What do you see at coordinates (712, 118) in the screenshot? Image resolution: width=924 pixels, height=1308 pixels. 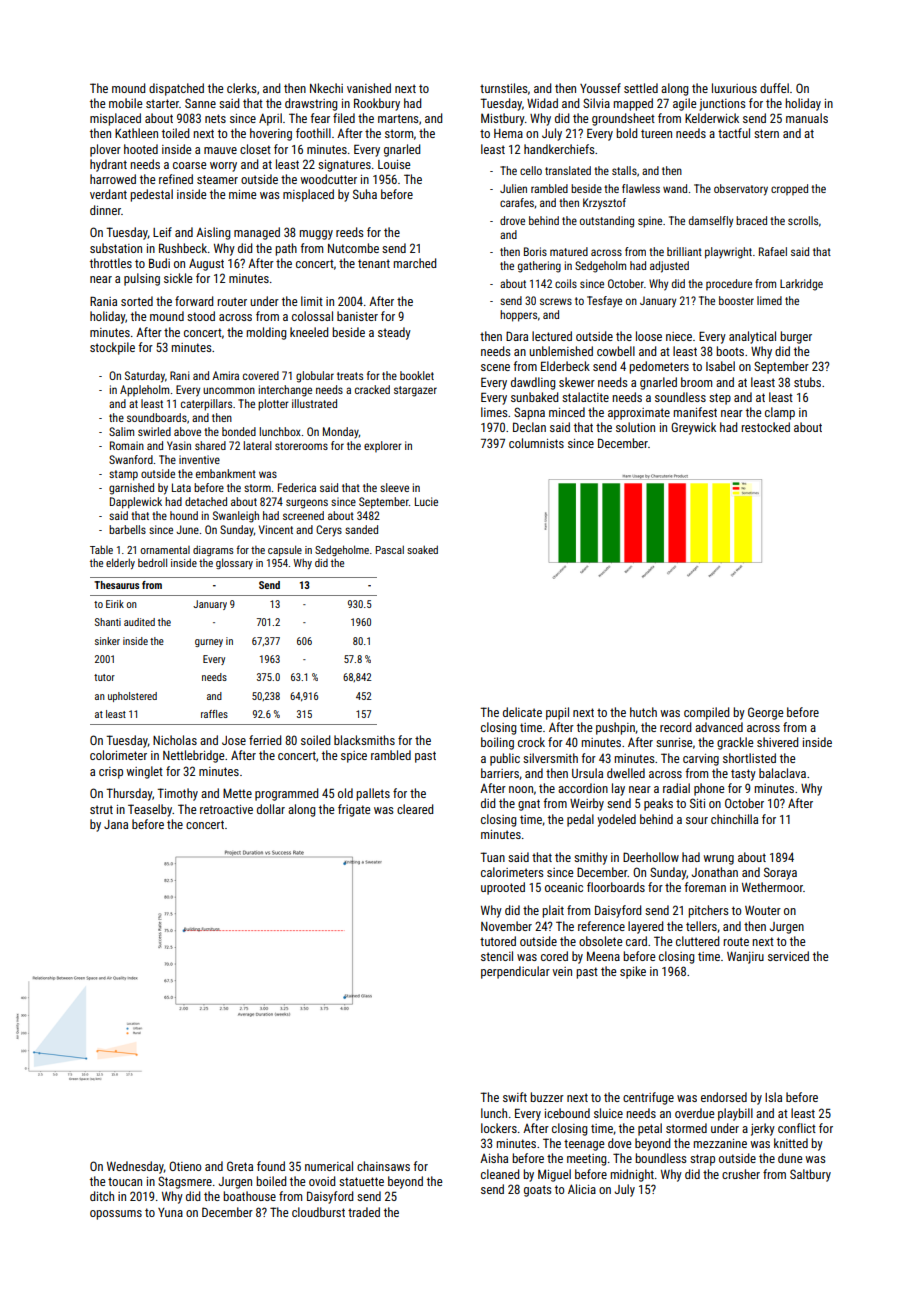 I see `Kelderwick` at bounding box center [712, 118].
